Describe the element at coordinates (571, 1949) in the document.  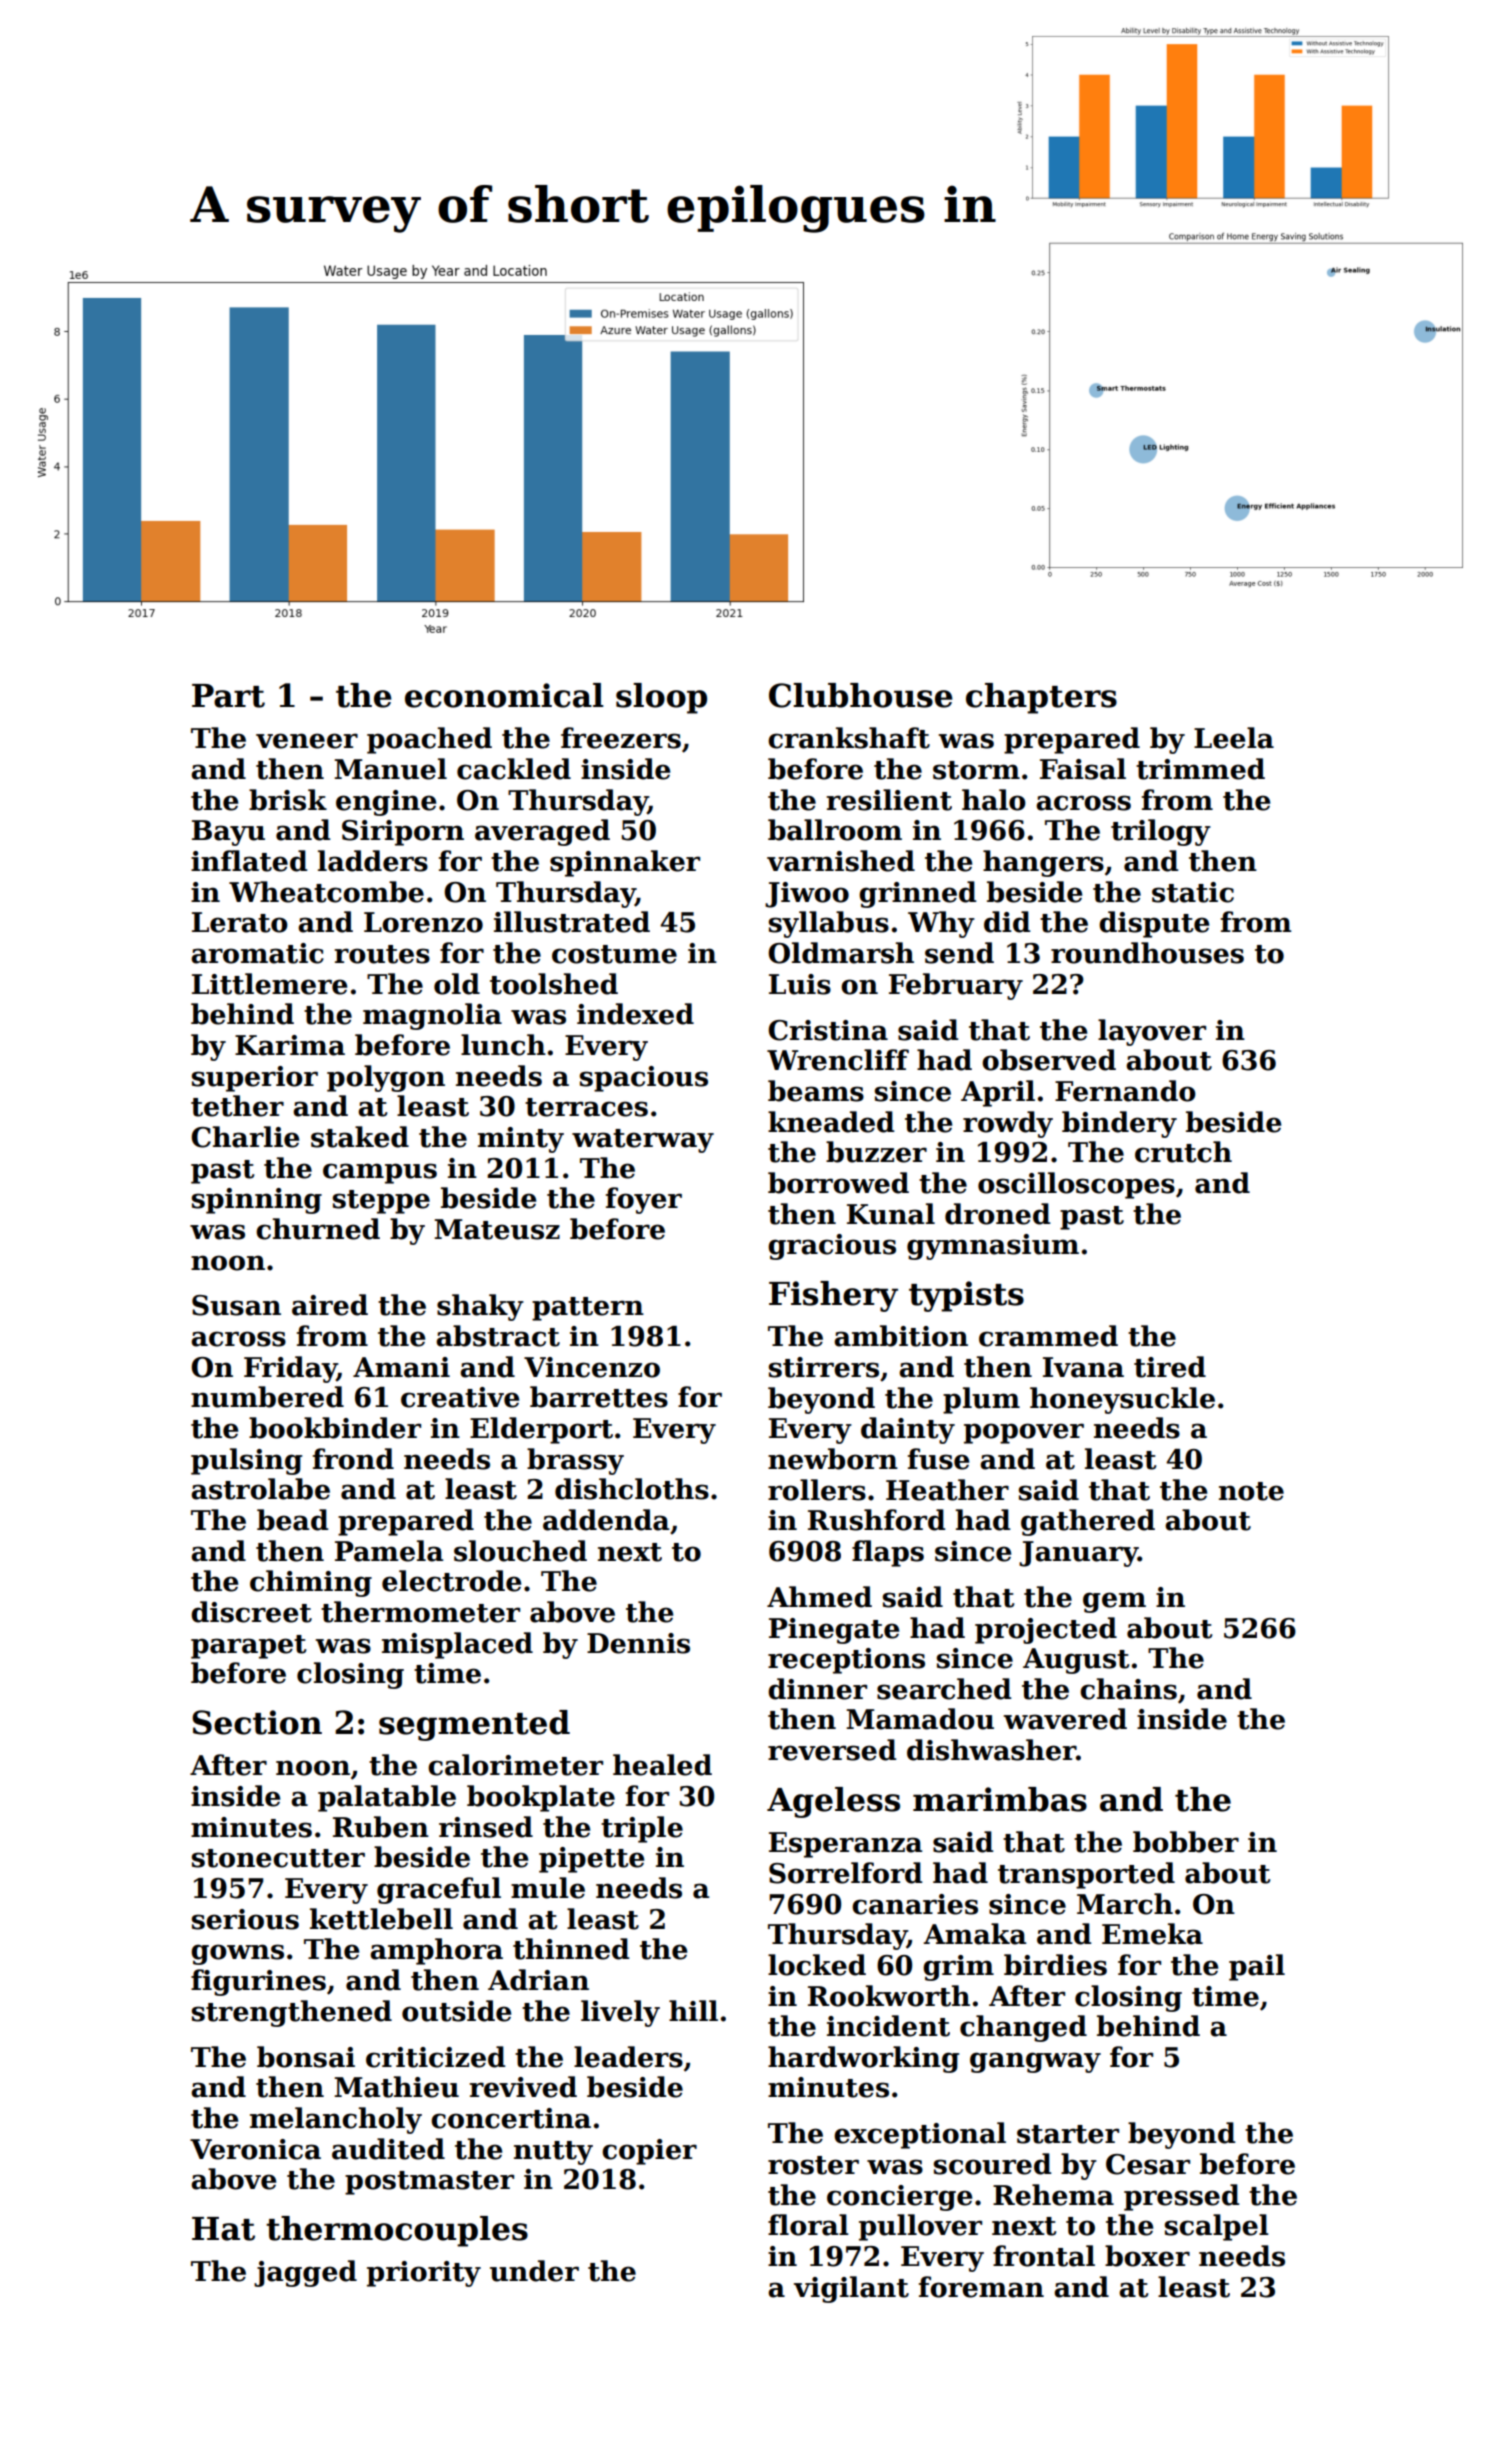
I see `thinned` at that location.
